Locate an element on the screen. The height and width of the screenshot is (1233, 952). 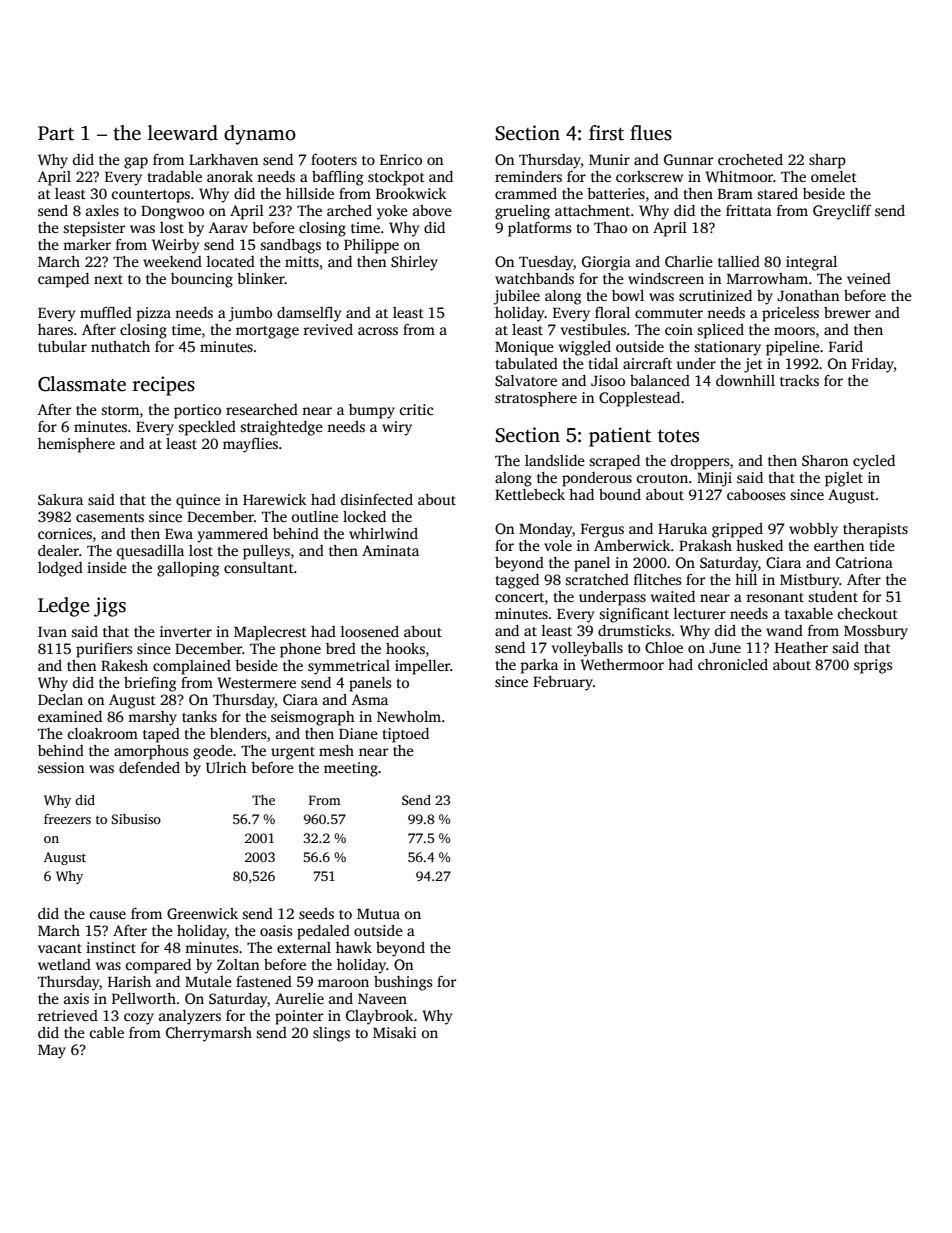
cause is located at coordinates (108, 915).
